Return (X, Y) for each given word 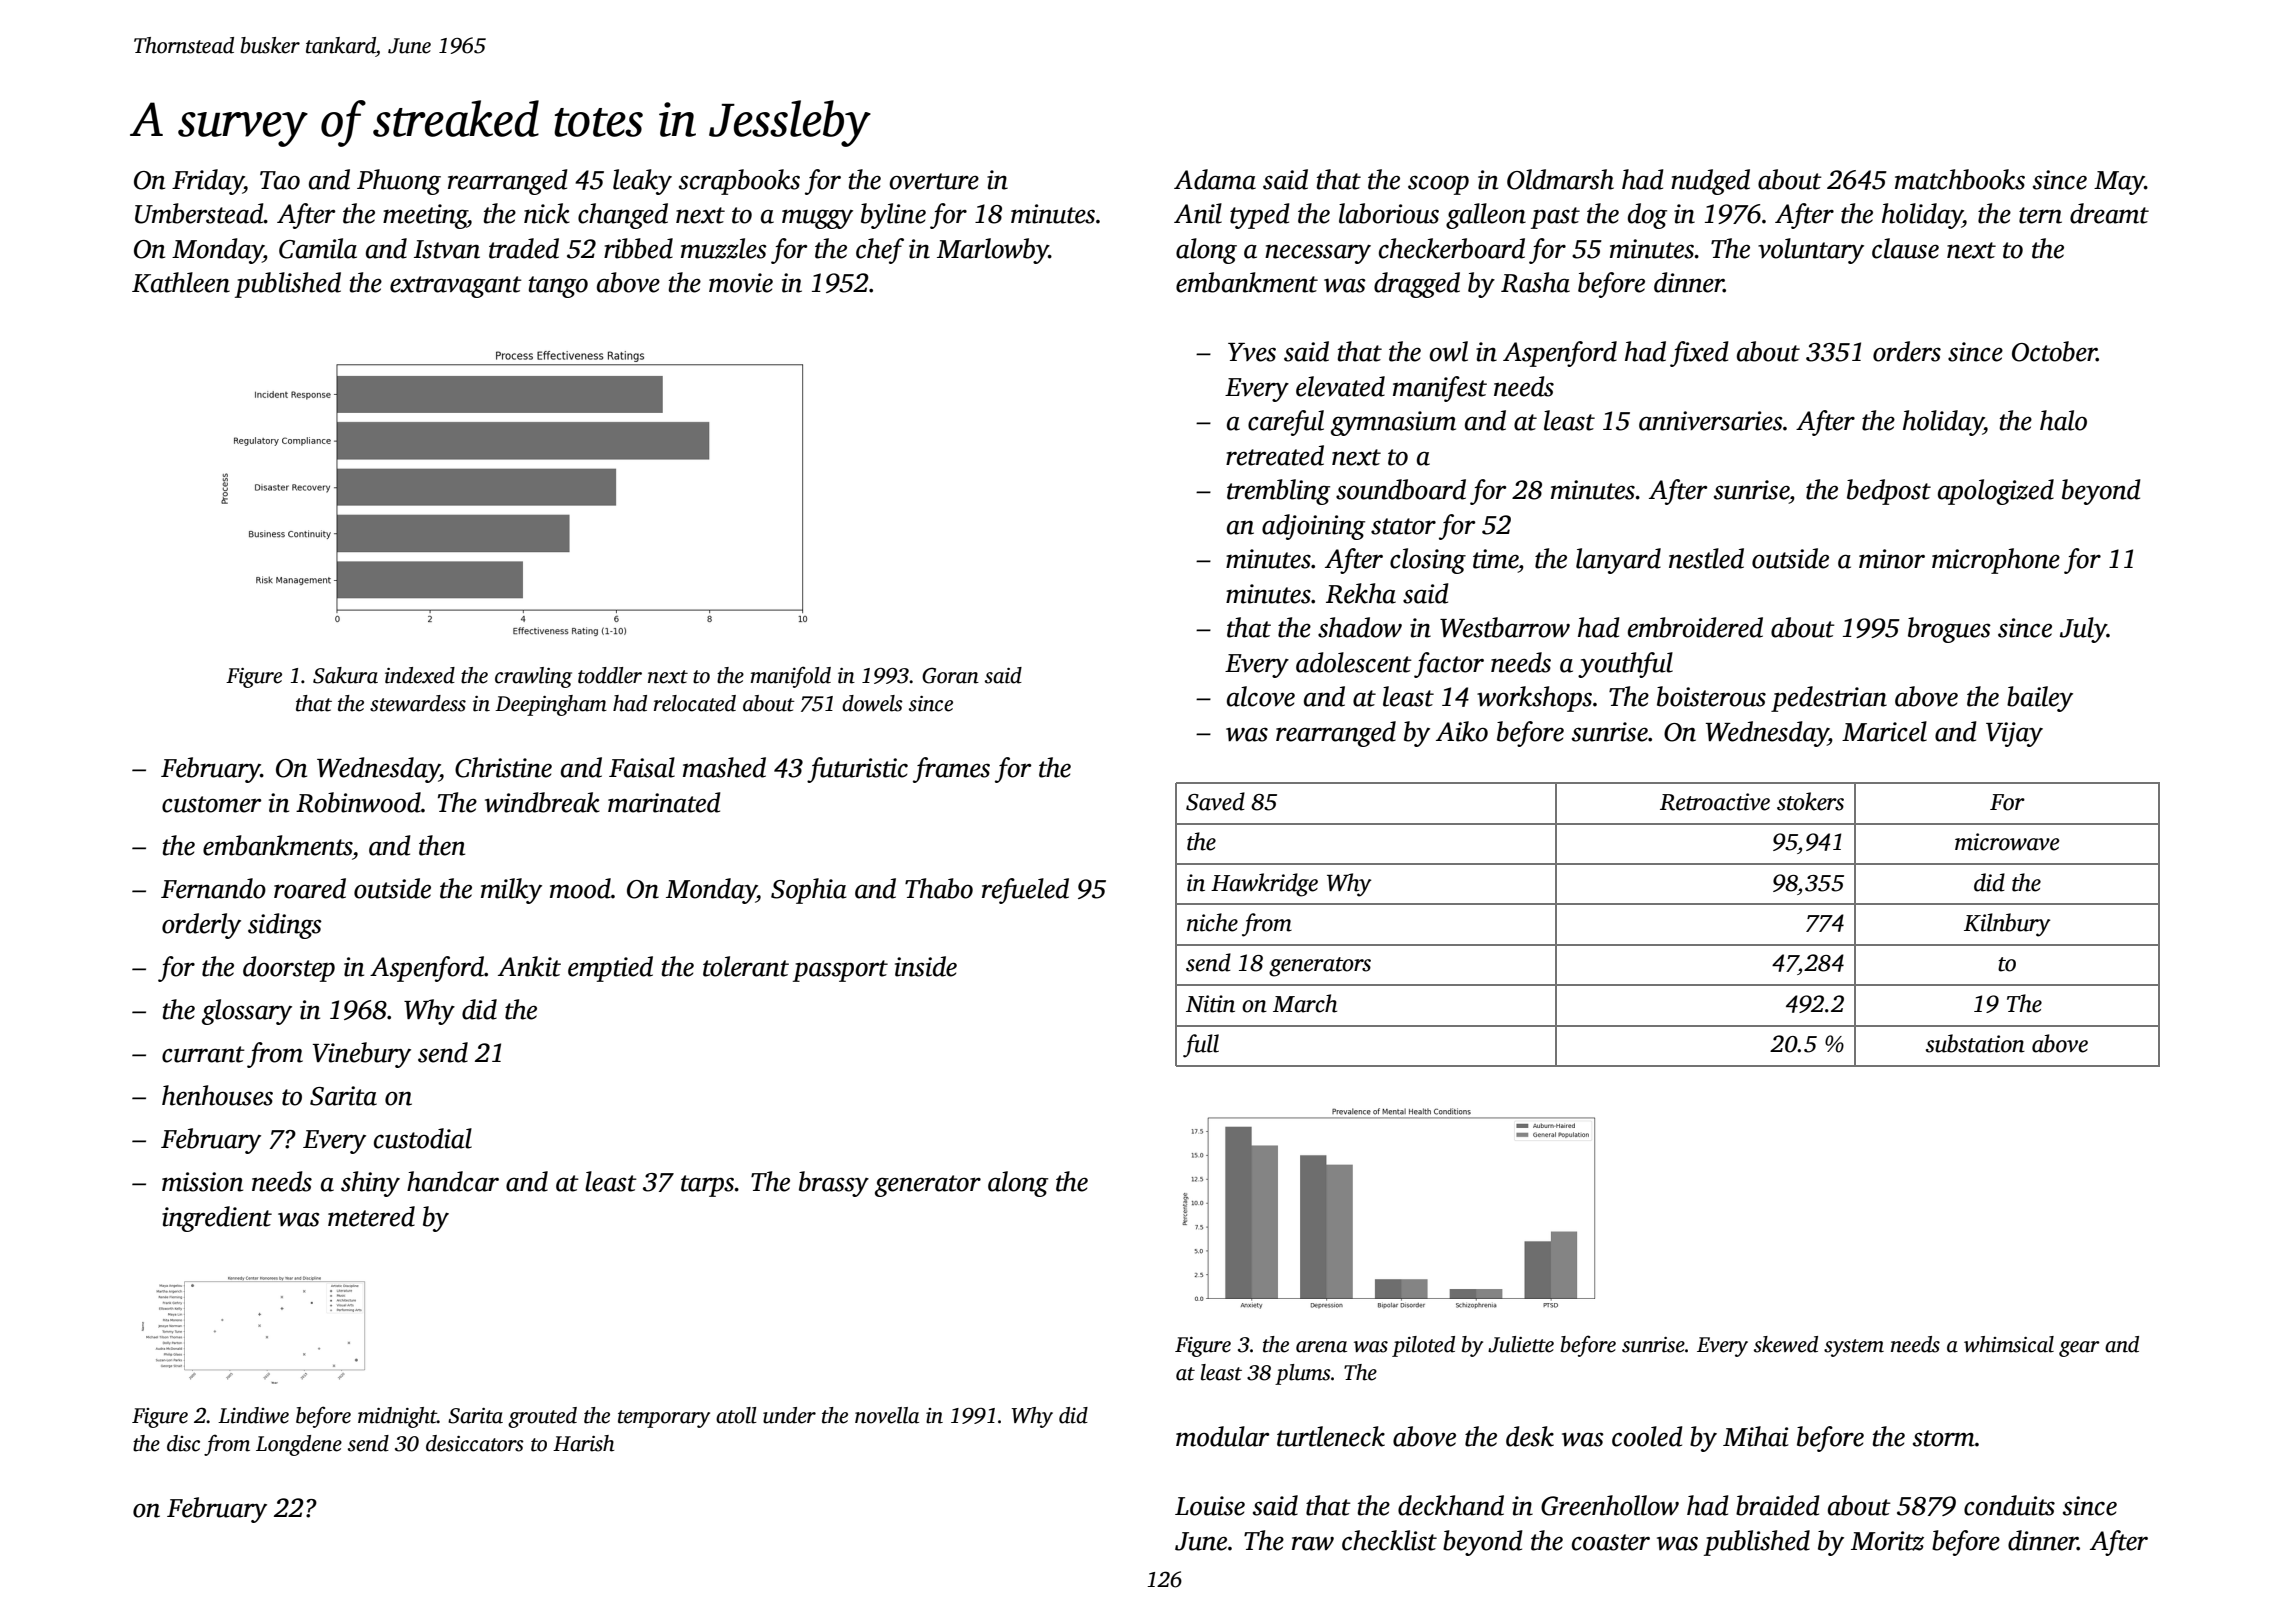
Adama (1215, 179)
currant (203, 1054)
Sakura (345, 675)
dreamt (2109, 213)
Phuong (399, 182)
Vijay (2014, 734)
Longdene (299, 1445)
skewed (1786, 1344)
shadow (1360, 627)
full (1201, 1046)
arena (1321, 1347)
